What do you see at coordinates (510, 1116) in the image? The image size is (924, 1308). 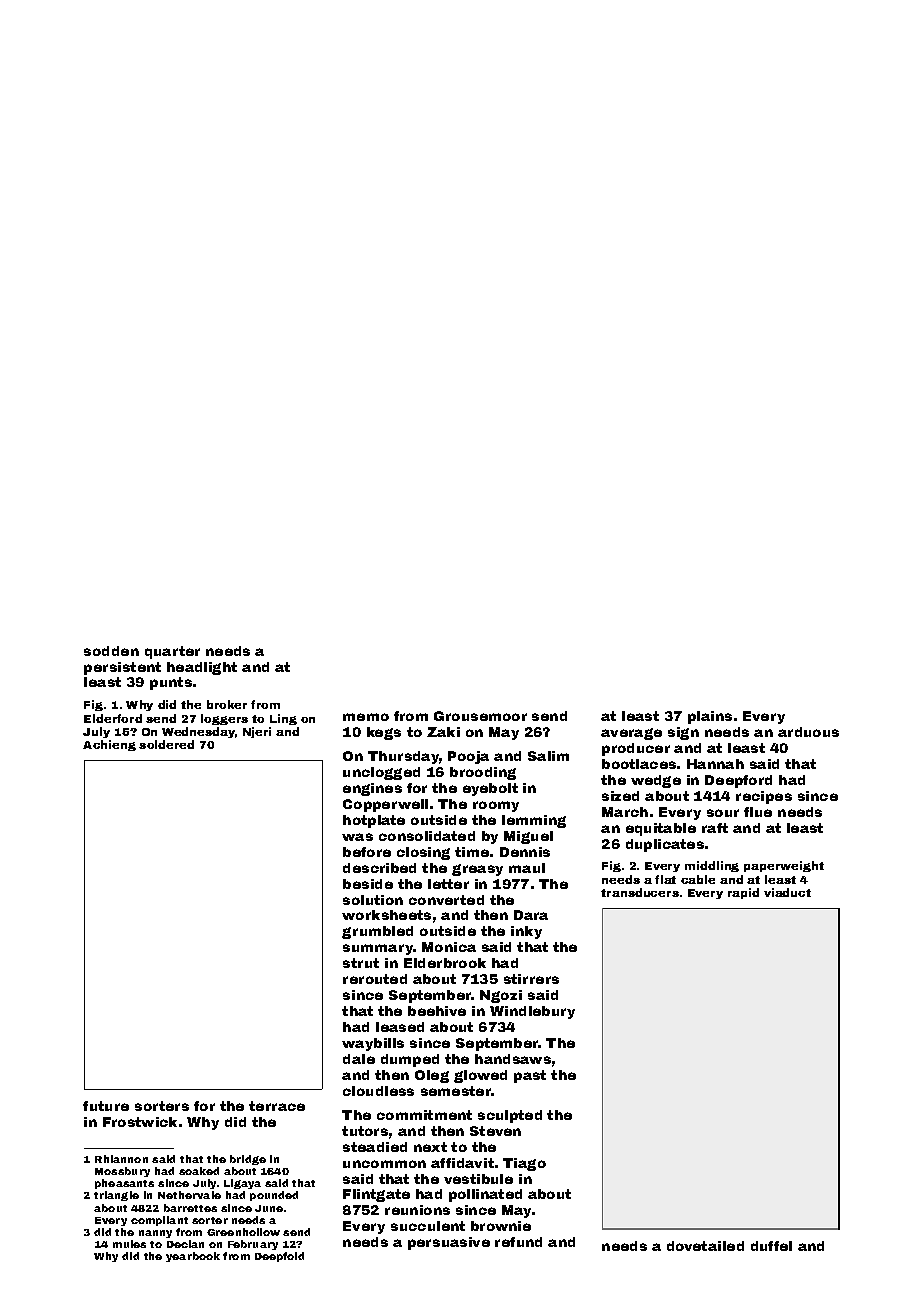 I see `sculpted` at bounding box center [510, 1116].
